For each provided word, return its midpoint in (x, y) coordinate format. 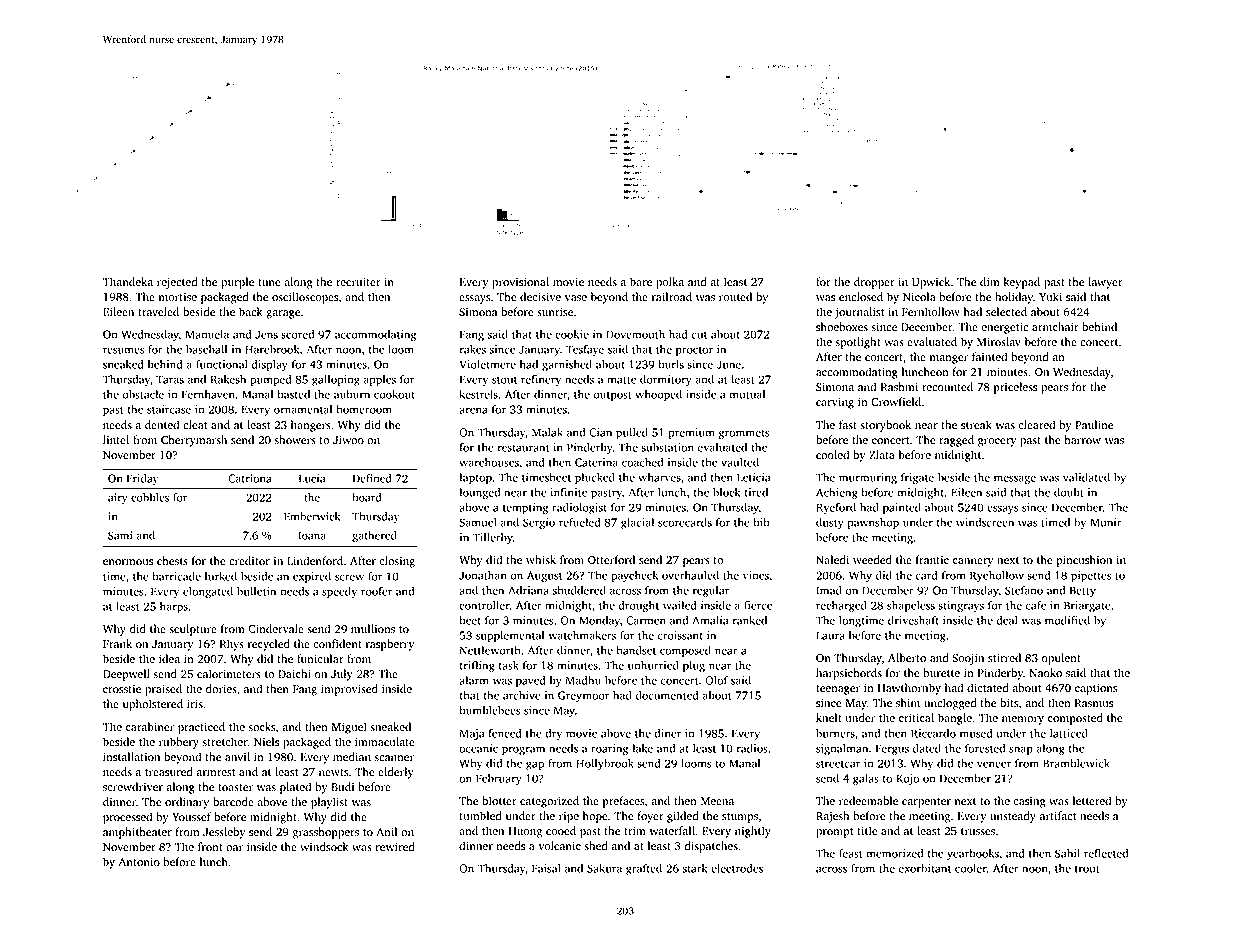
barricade (176, 576)
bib (761, 522)
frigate (917, 478)
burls (671, 364)
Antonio (139, 862)
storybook (885, 426)
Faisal (546, 868)
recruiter (358, 282)
